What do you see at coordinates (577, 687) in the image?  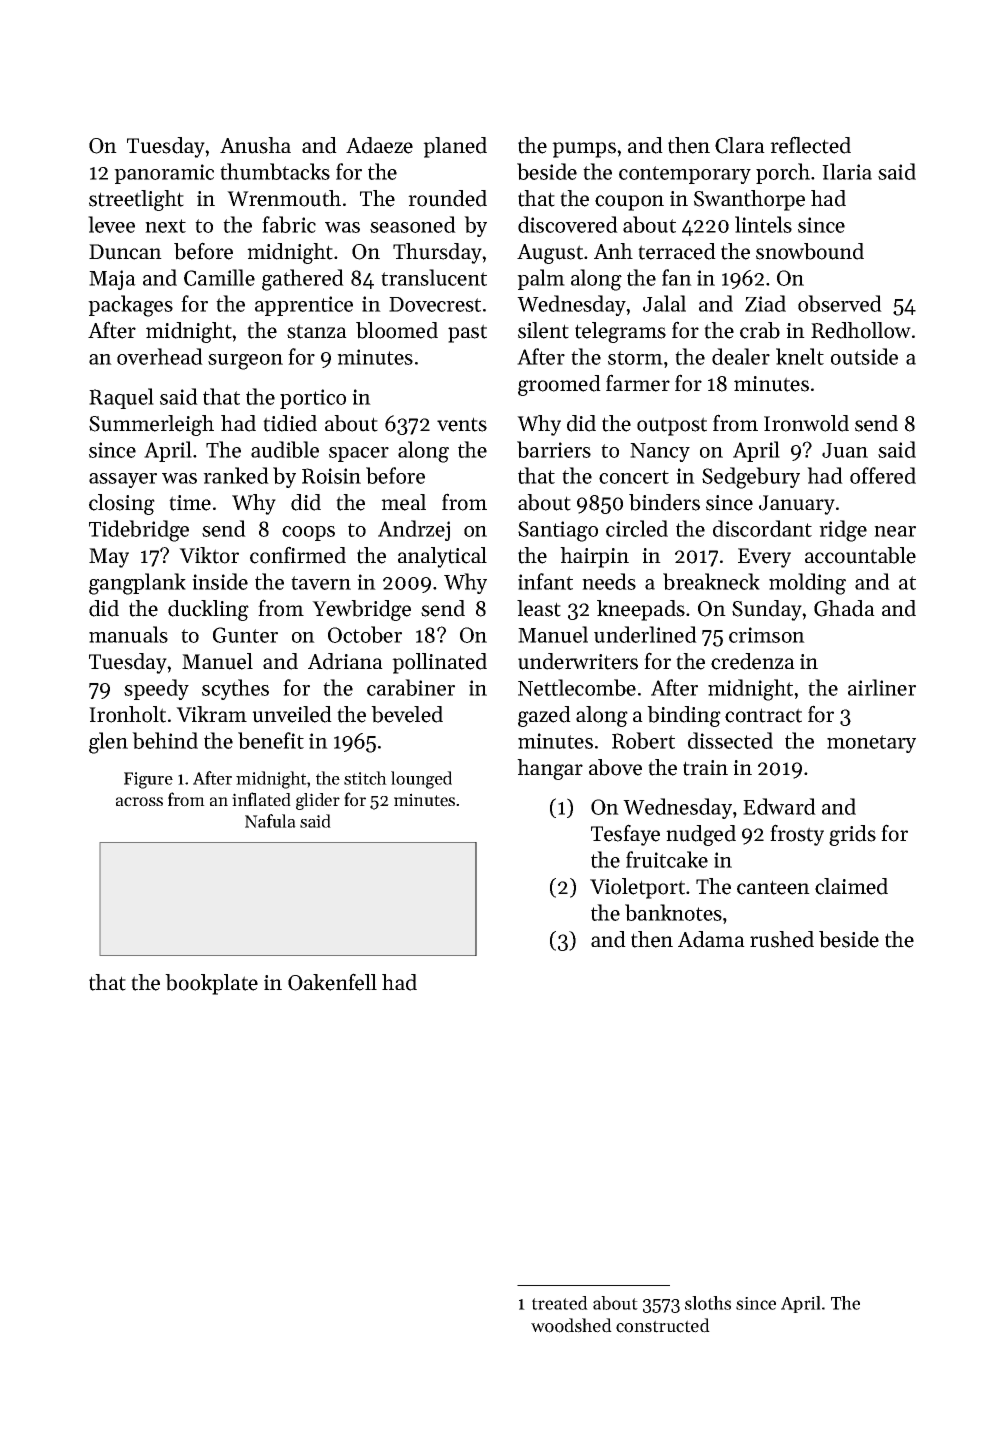 I see `Nettlecombe` at bounding box center [577, 687].
